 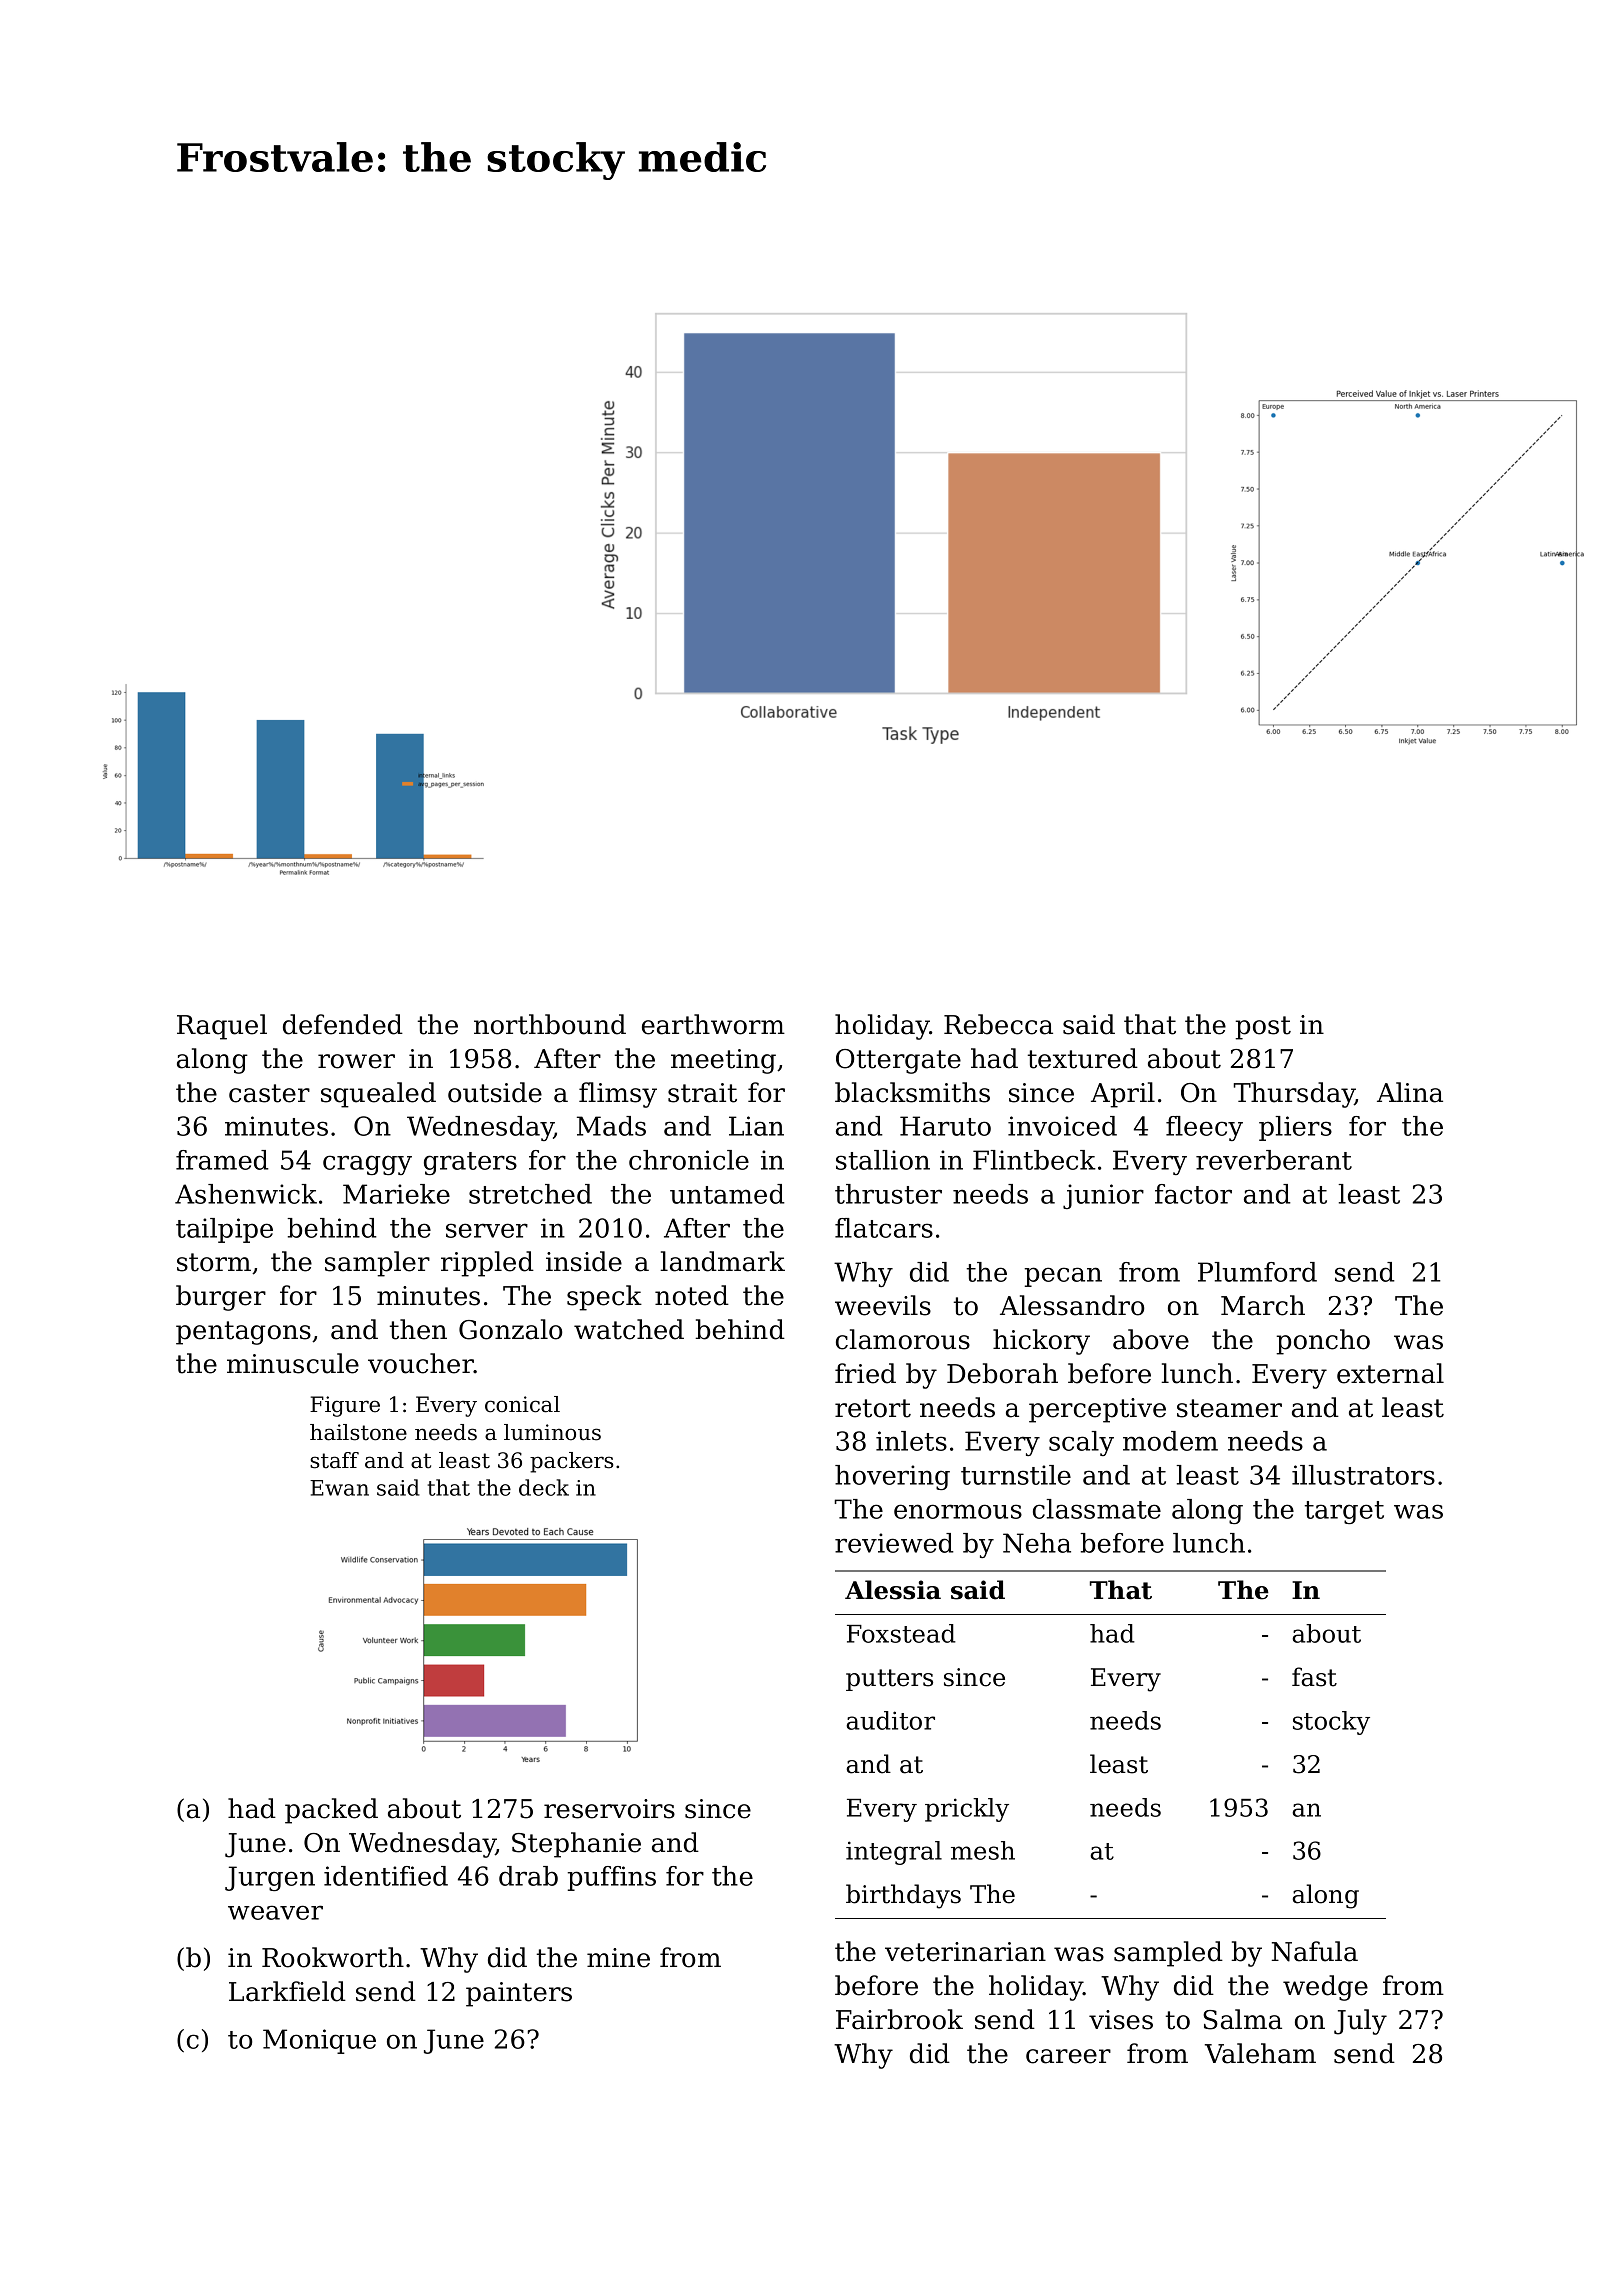 I want to click on reservoirs, so click(x=609, y=1809).
